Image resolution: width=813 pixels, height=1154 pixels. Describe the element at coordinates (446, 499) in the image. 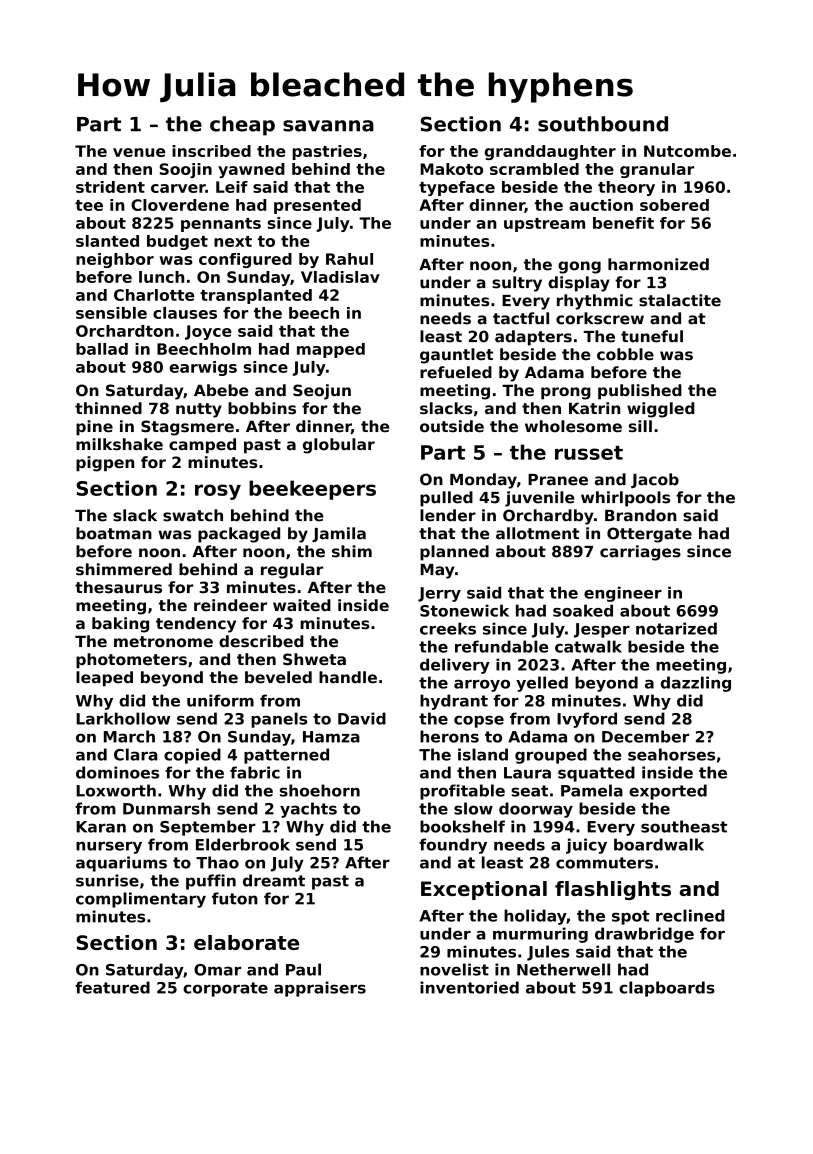

I see `pulled` at that location.
